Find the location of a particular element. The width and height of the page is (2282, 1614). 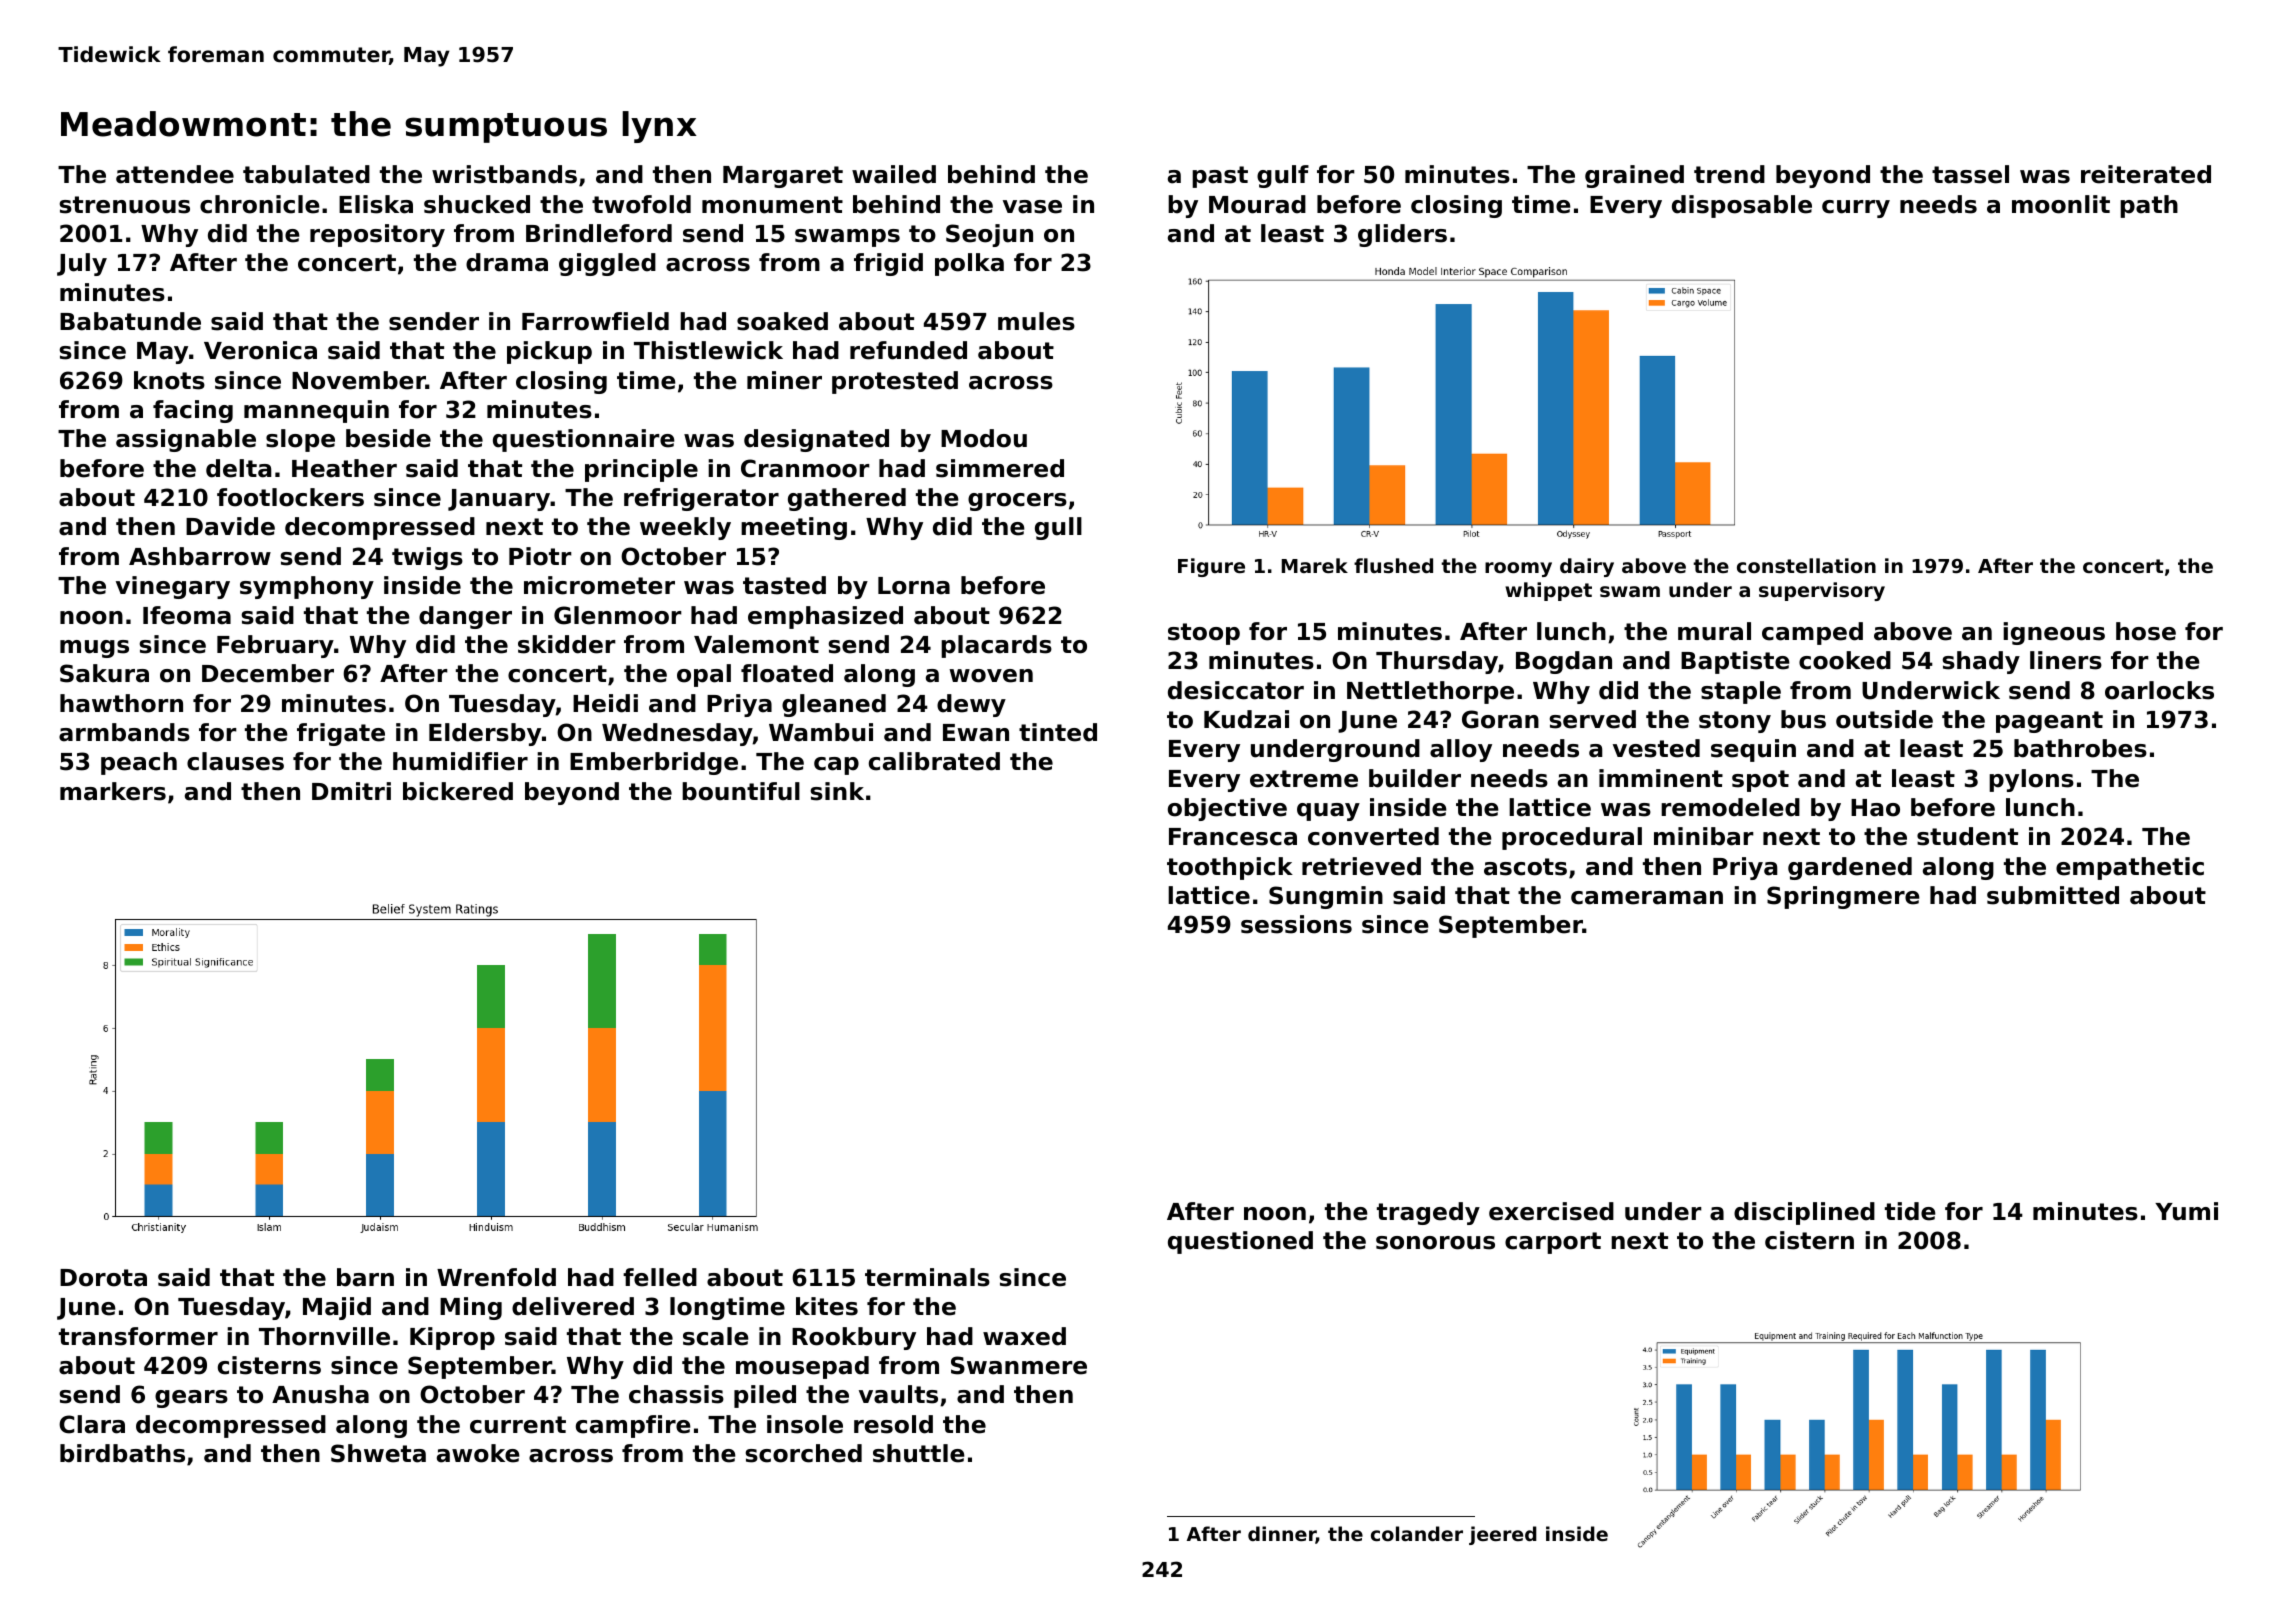

waxed is located at coordinates (1024, 1336).
